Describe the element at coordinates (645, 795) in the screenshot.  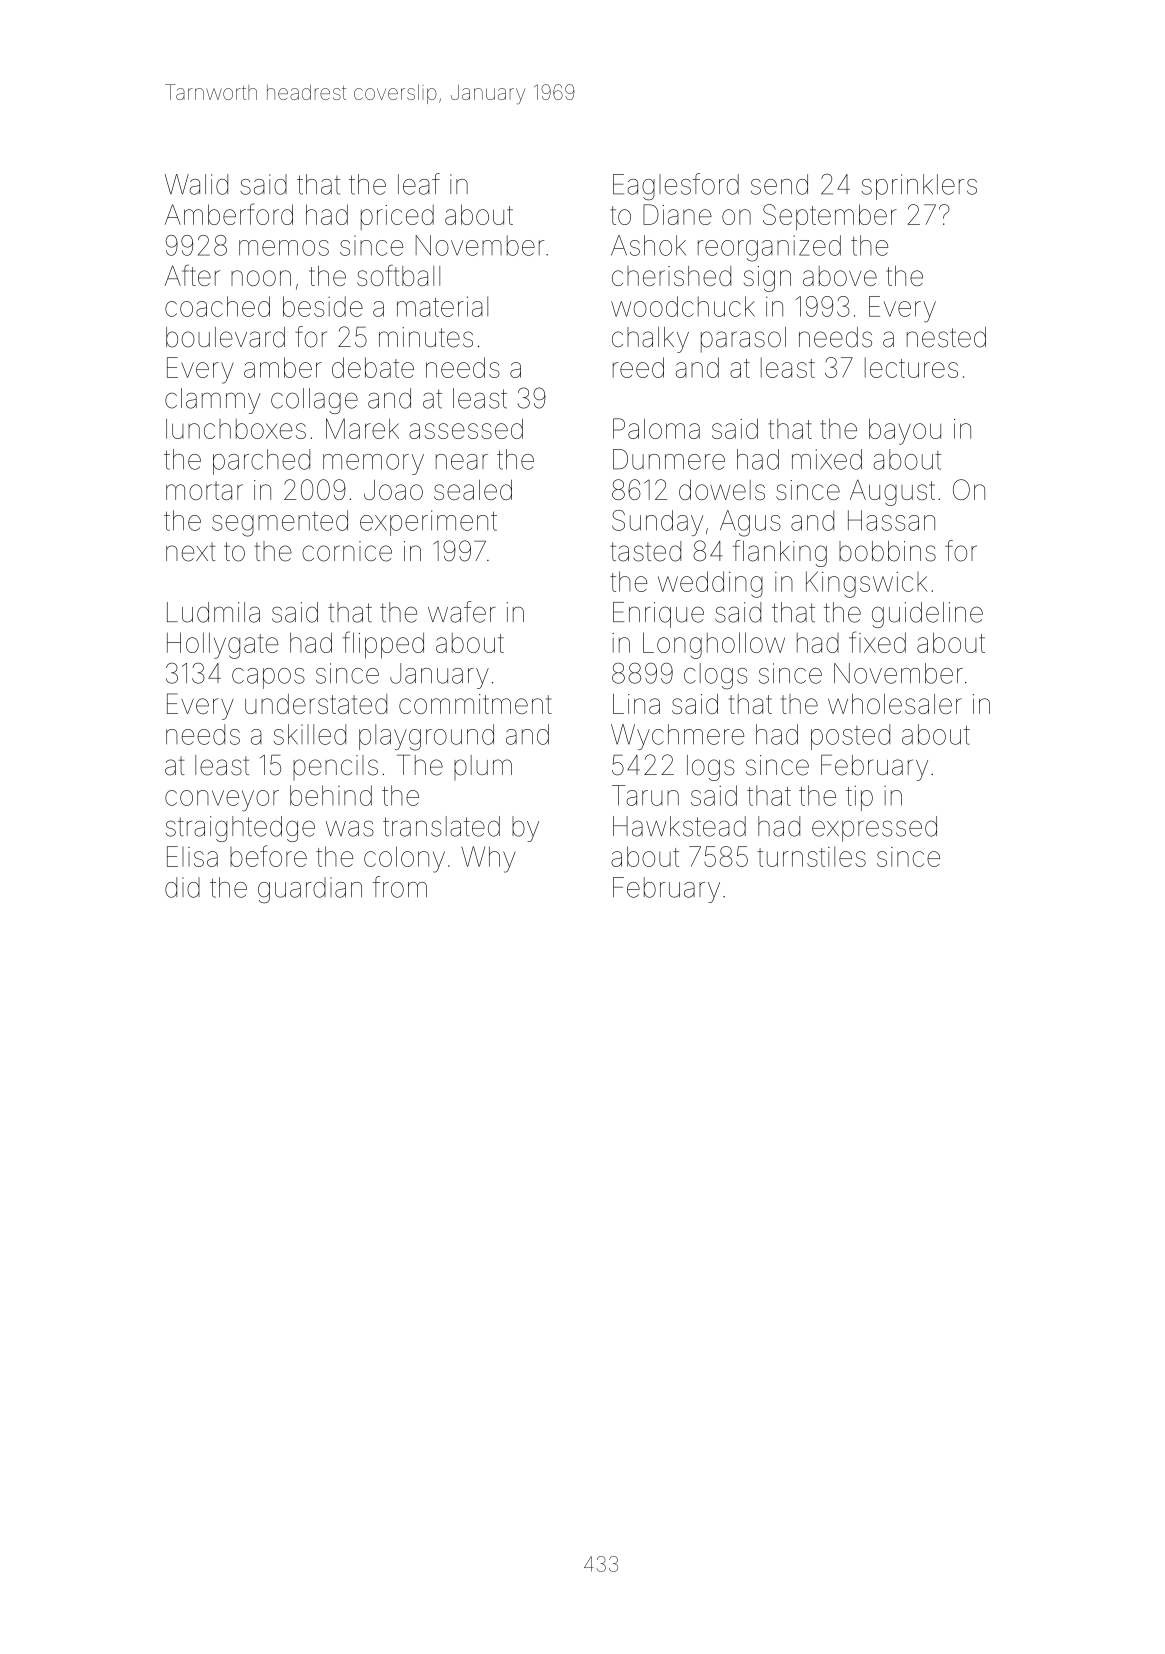
I see `Tarun` at that location.
